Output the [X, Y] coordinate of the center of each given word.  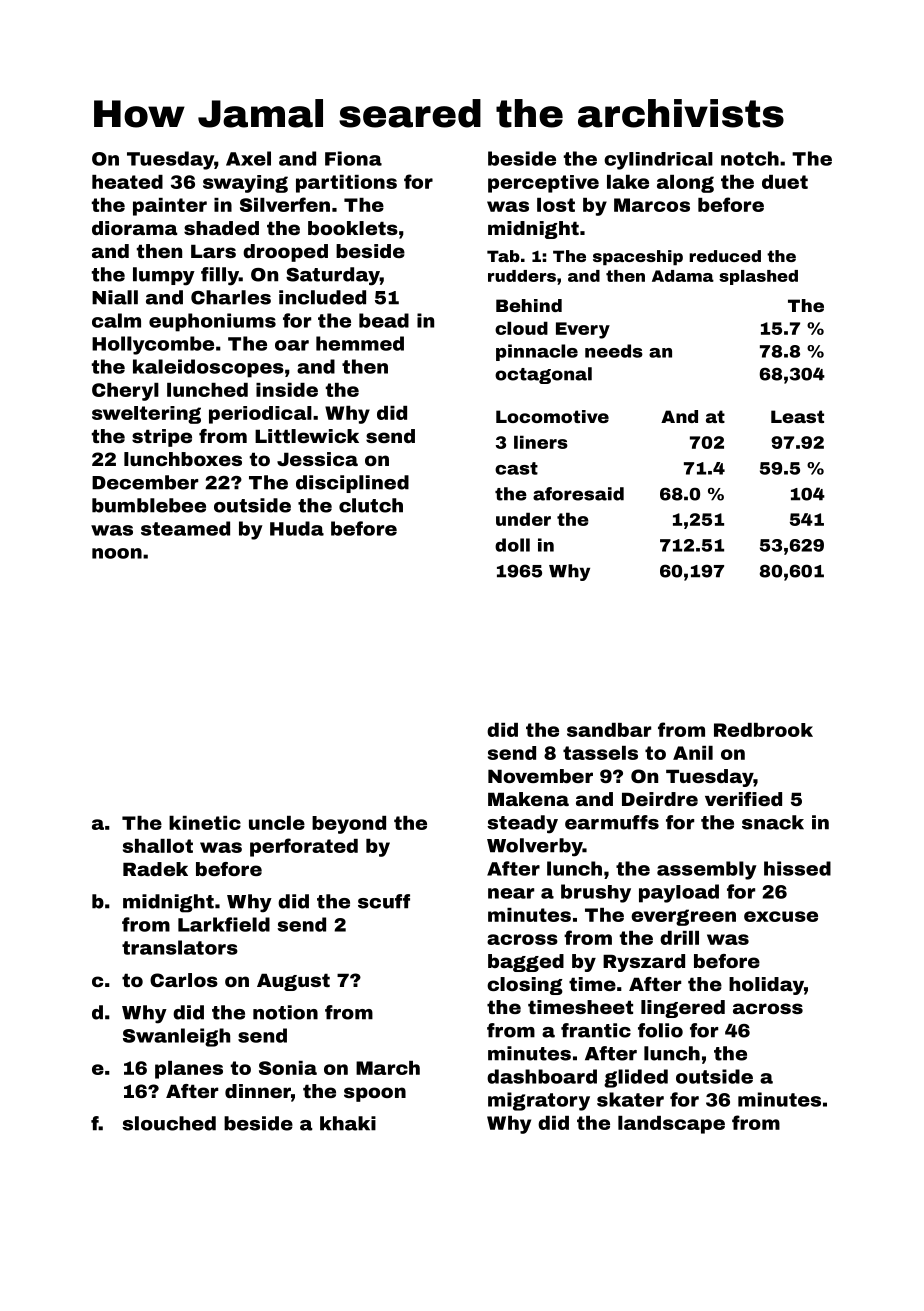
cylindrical [658, 161]
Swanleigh [176, 1037]
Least [797, 416]
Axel [248, 158]
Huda [297, 528]
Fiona [353, 158]
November [540, 776]
